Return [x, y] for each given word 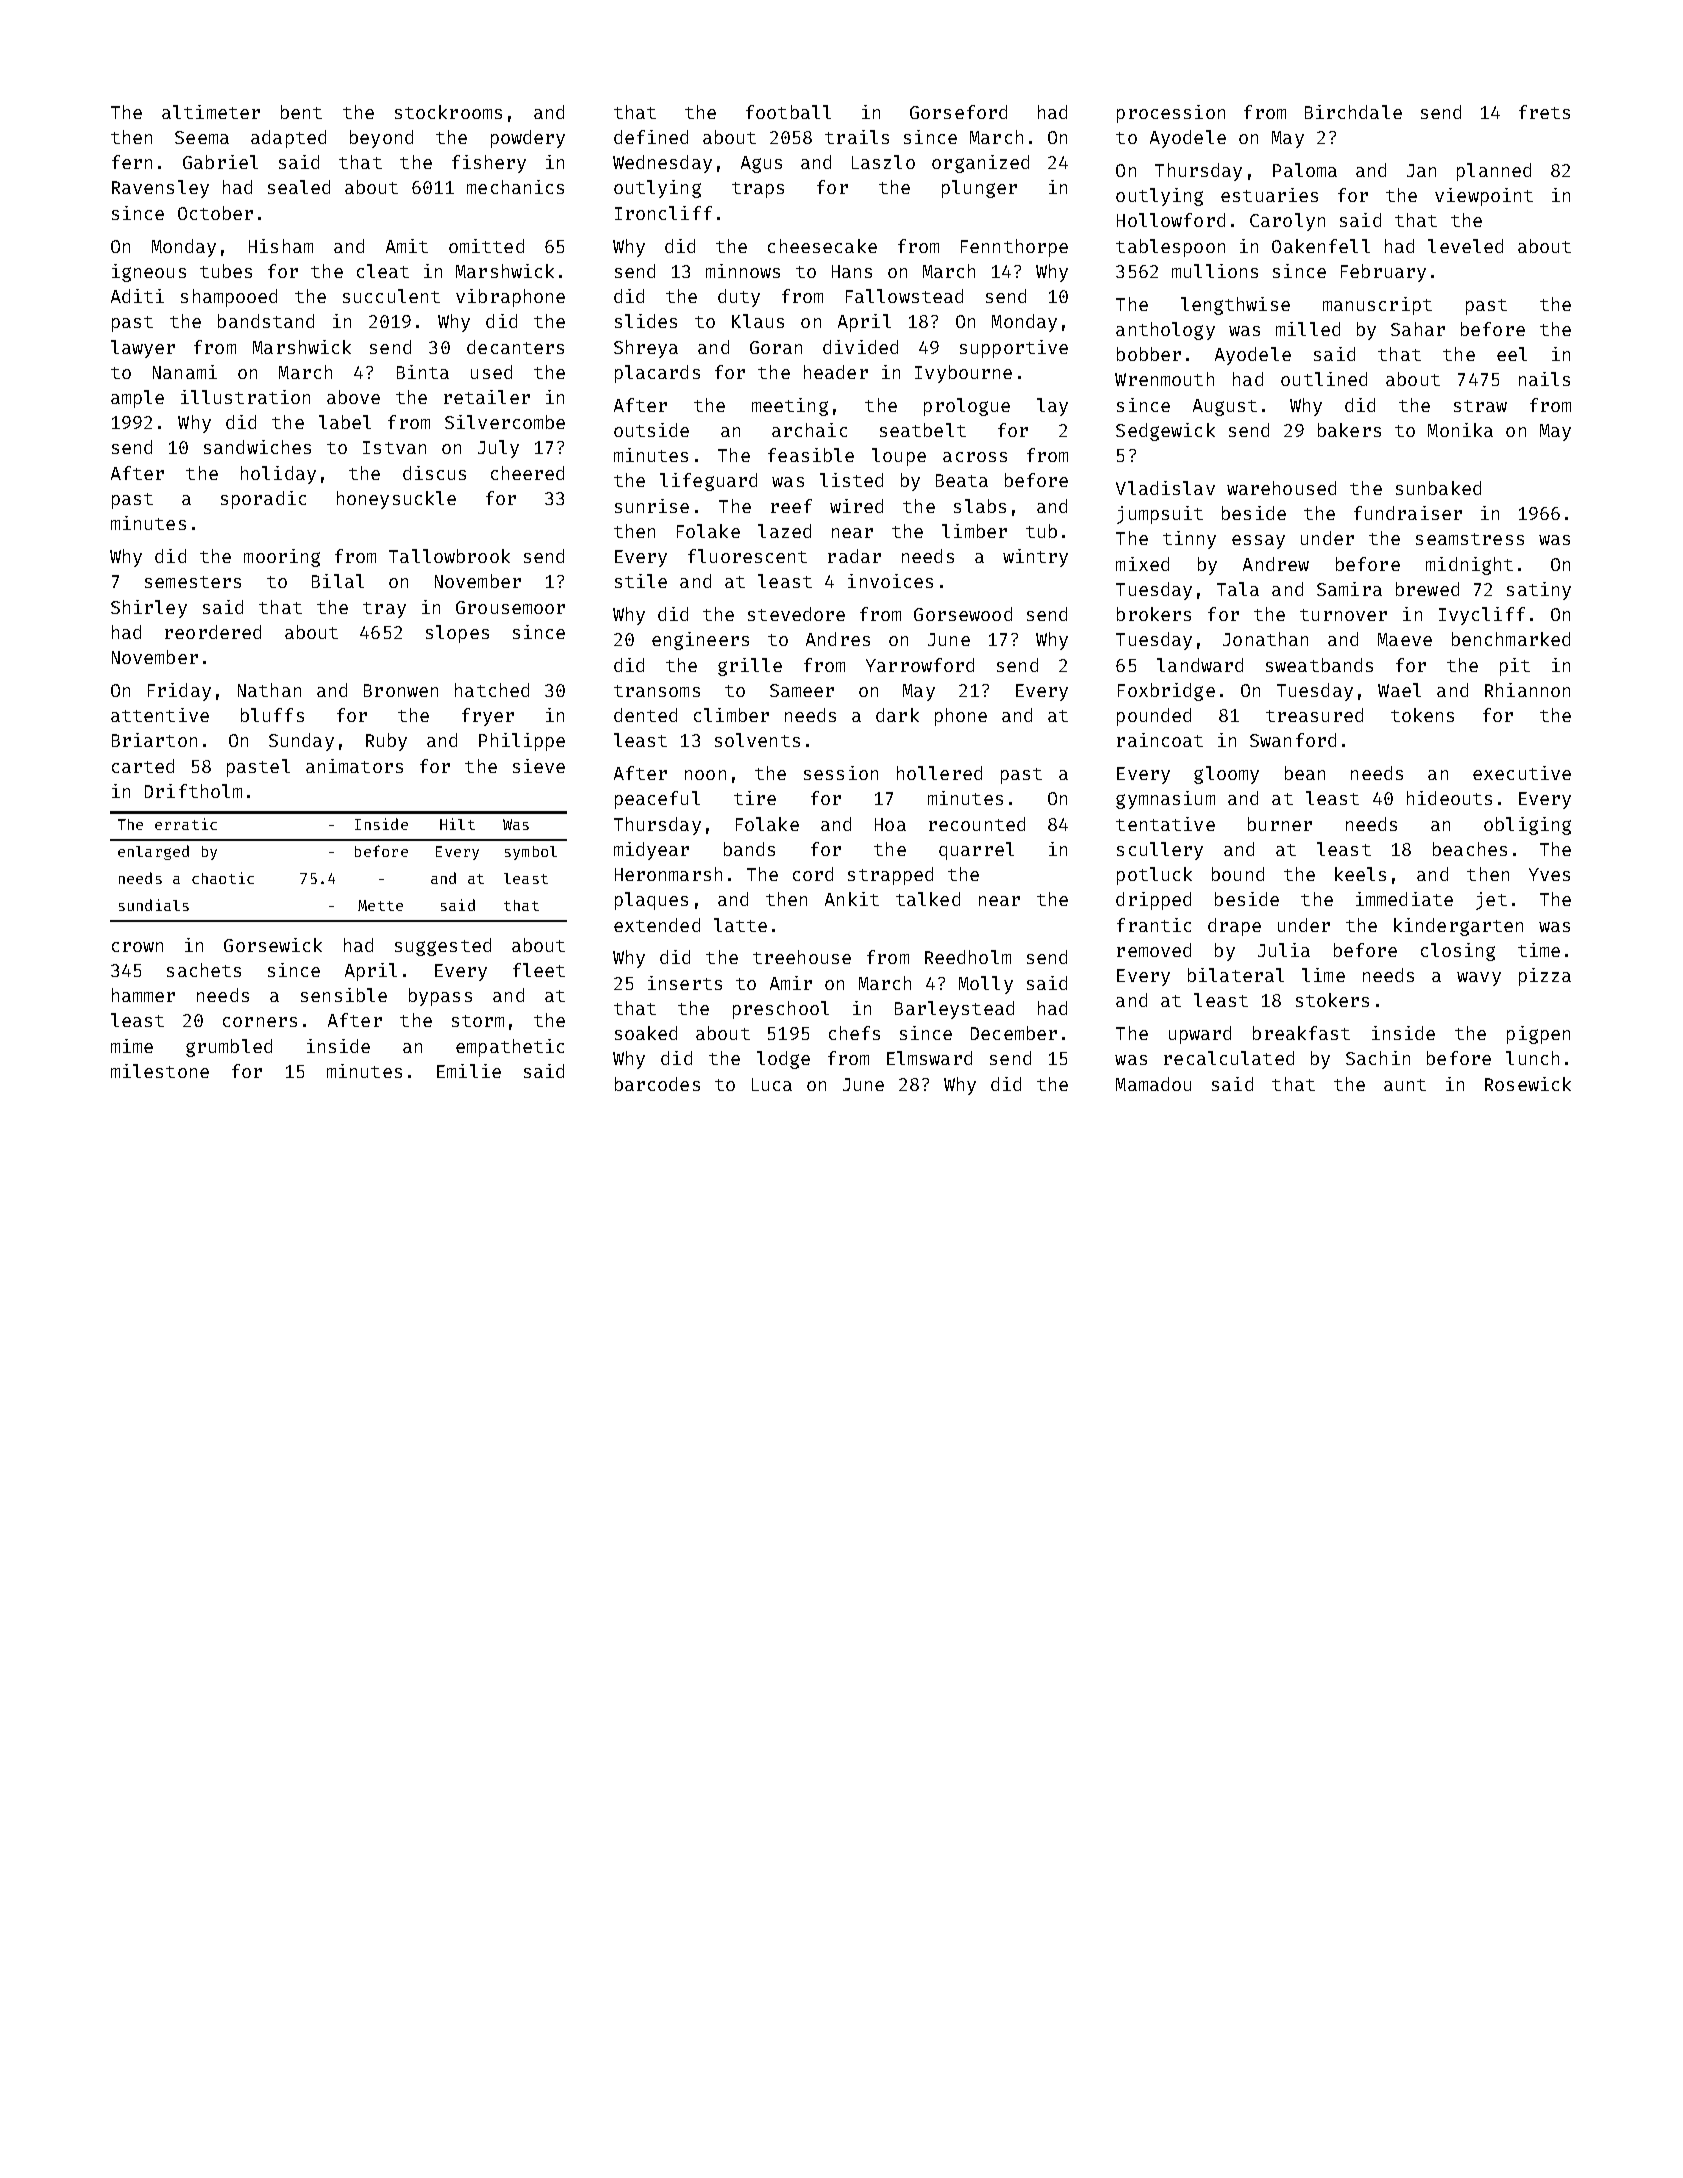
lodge [783, 1060]
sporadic [263, 500]
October [215, 213]
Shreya [646, 349]
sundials [154, 905]
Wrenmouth [1164, 379]
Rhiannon [1527, 690]
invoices [890, 581]
